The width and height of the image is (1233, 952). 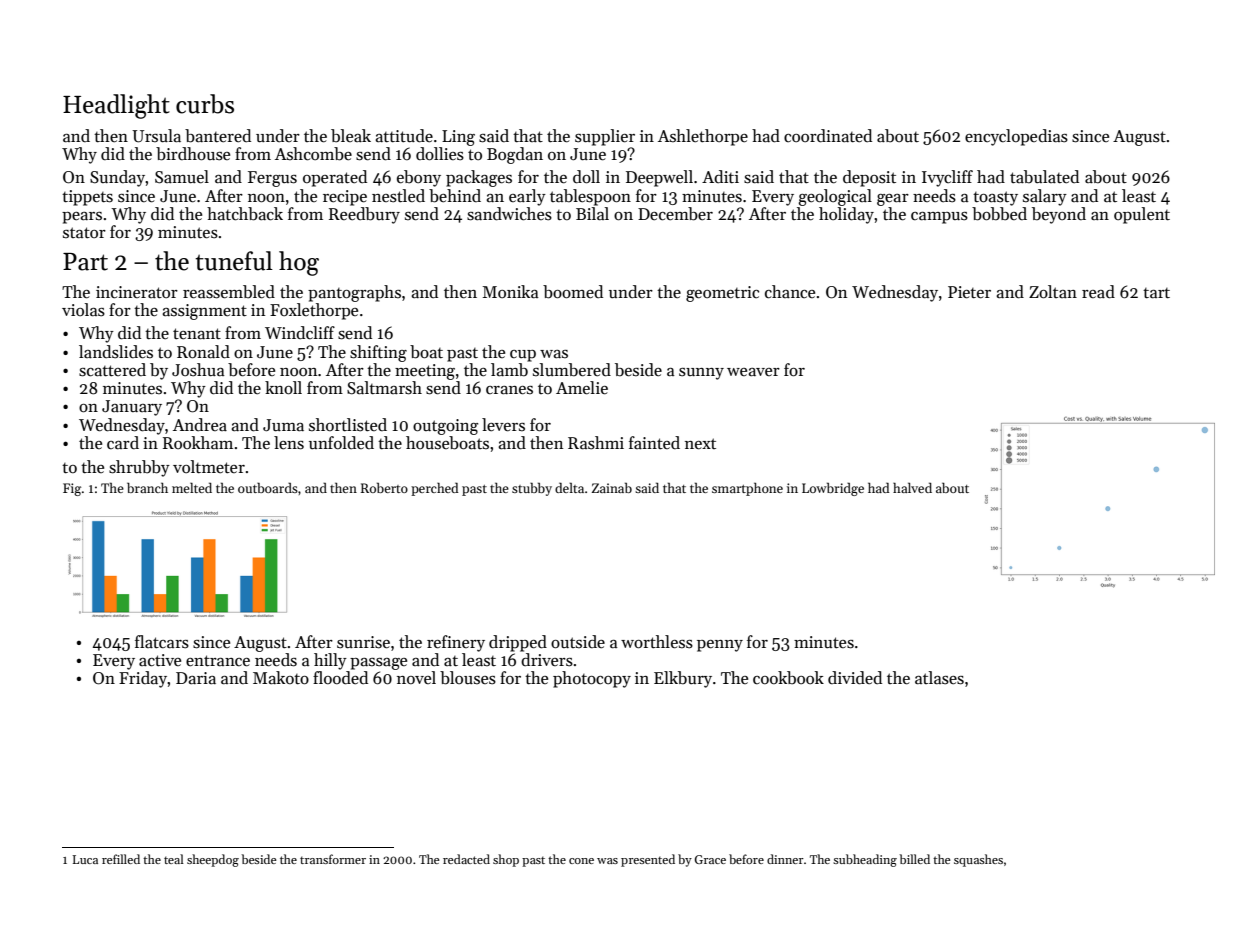 What do you see at coordinates (1142, 215) in the image?
I see `opulent` at bounding box center [1142, 215].
